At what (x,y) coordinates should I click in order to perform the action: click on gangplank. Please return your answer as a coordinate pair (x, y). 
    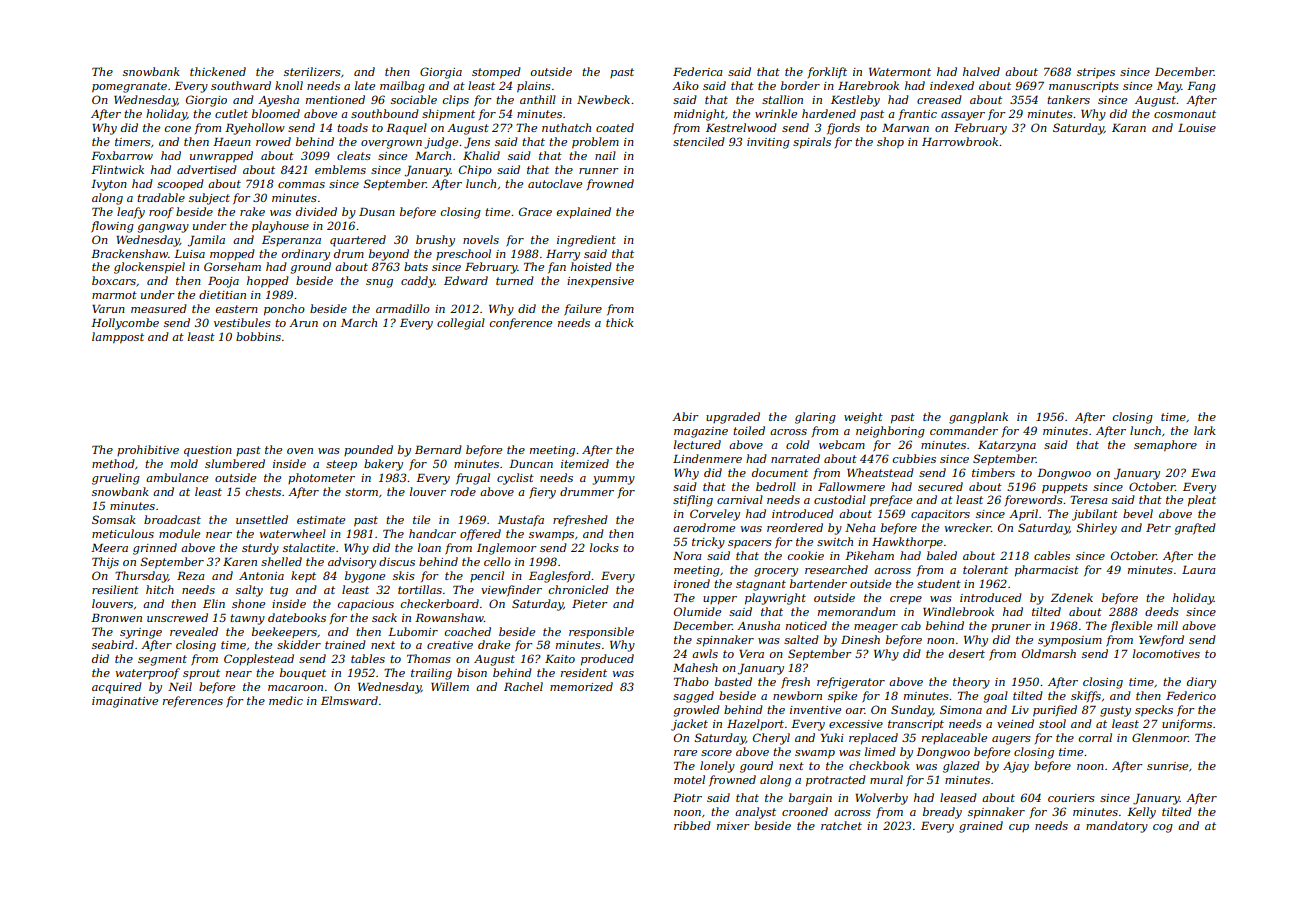
    Looking at the image, I should click on (978, 418).
